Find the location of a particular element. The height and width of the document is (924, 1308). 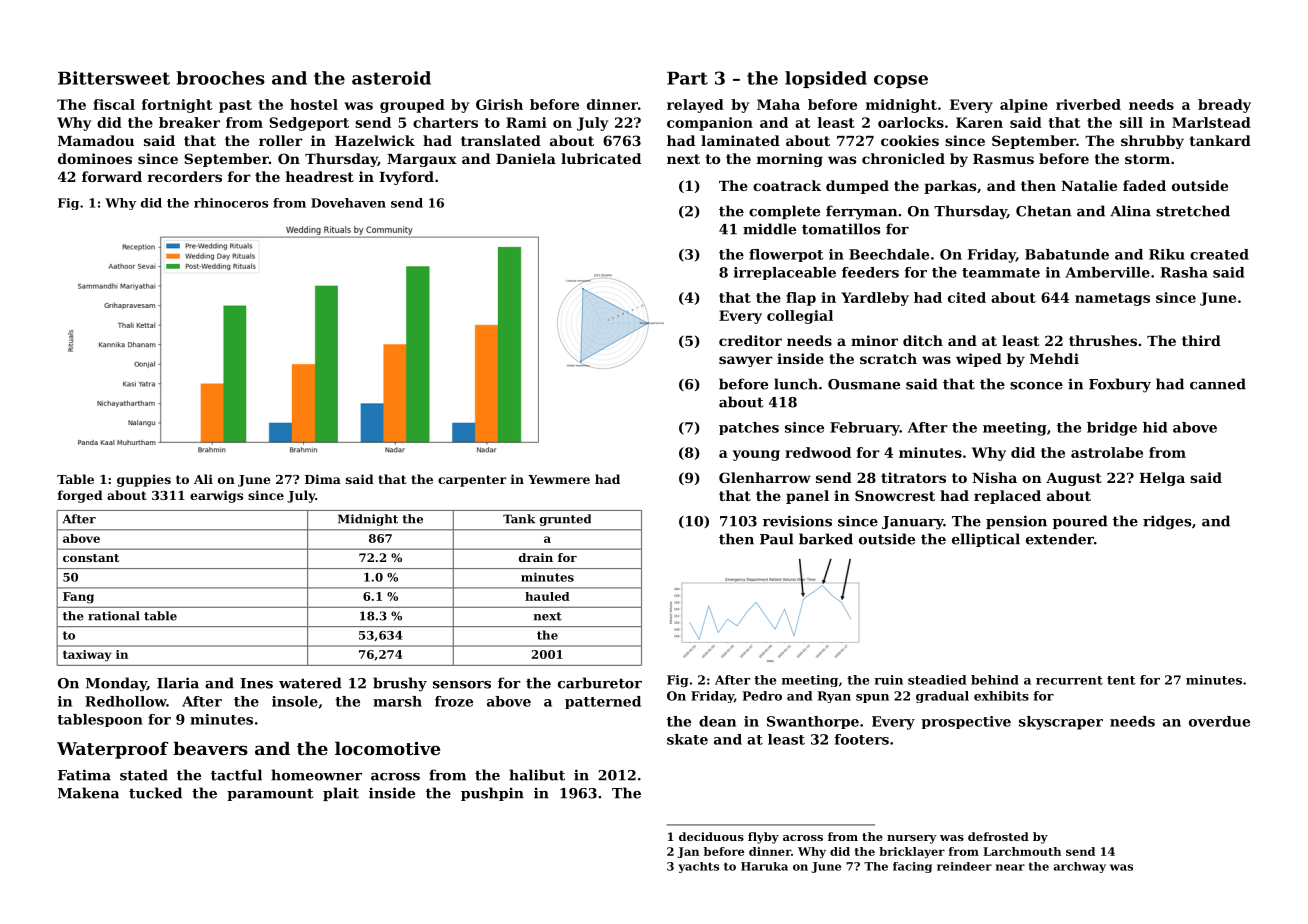

sill is located at coordinates (1131, 122).
